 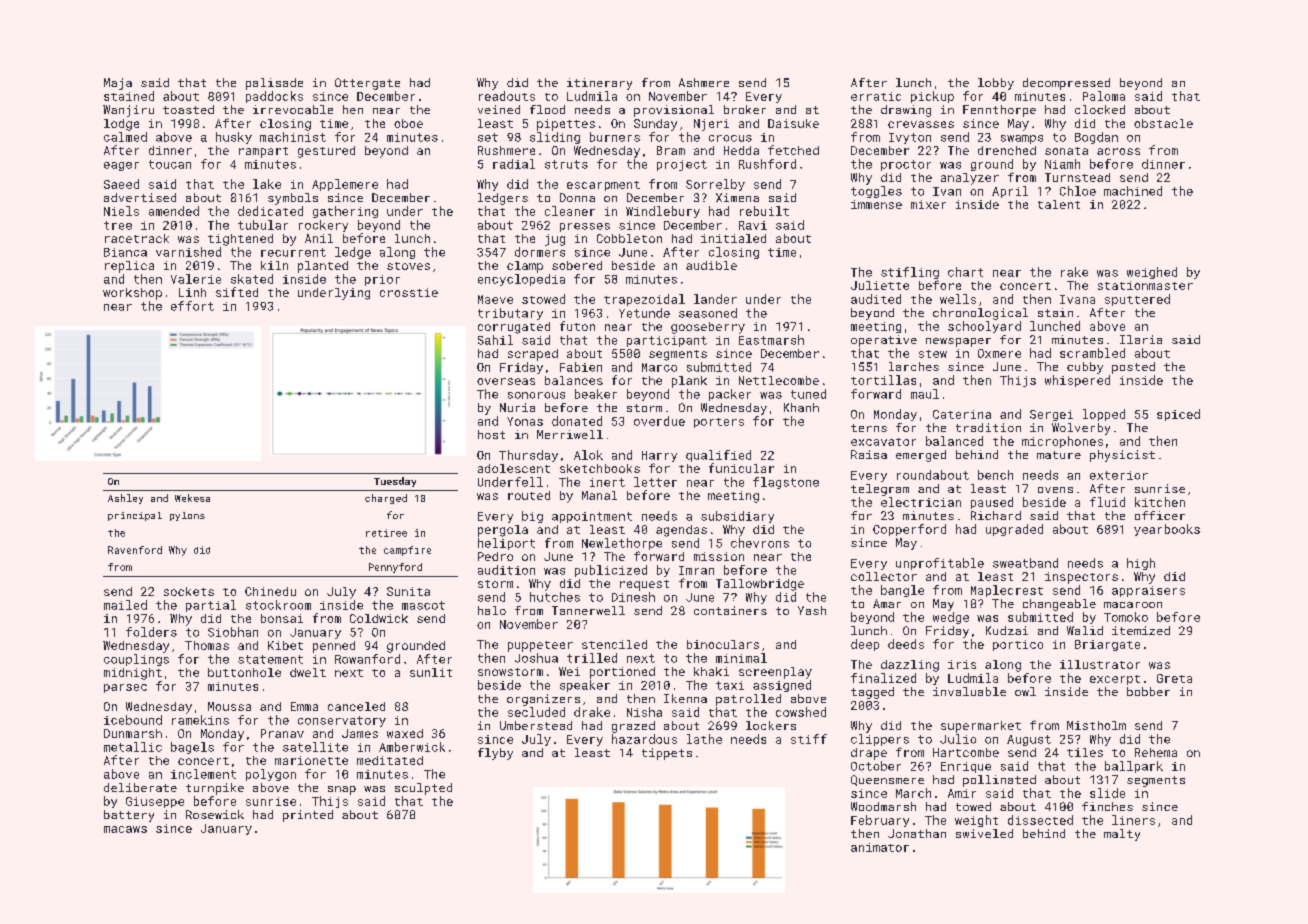 I want to click on animator, so click(x=880, y=847).
